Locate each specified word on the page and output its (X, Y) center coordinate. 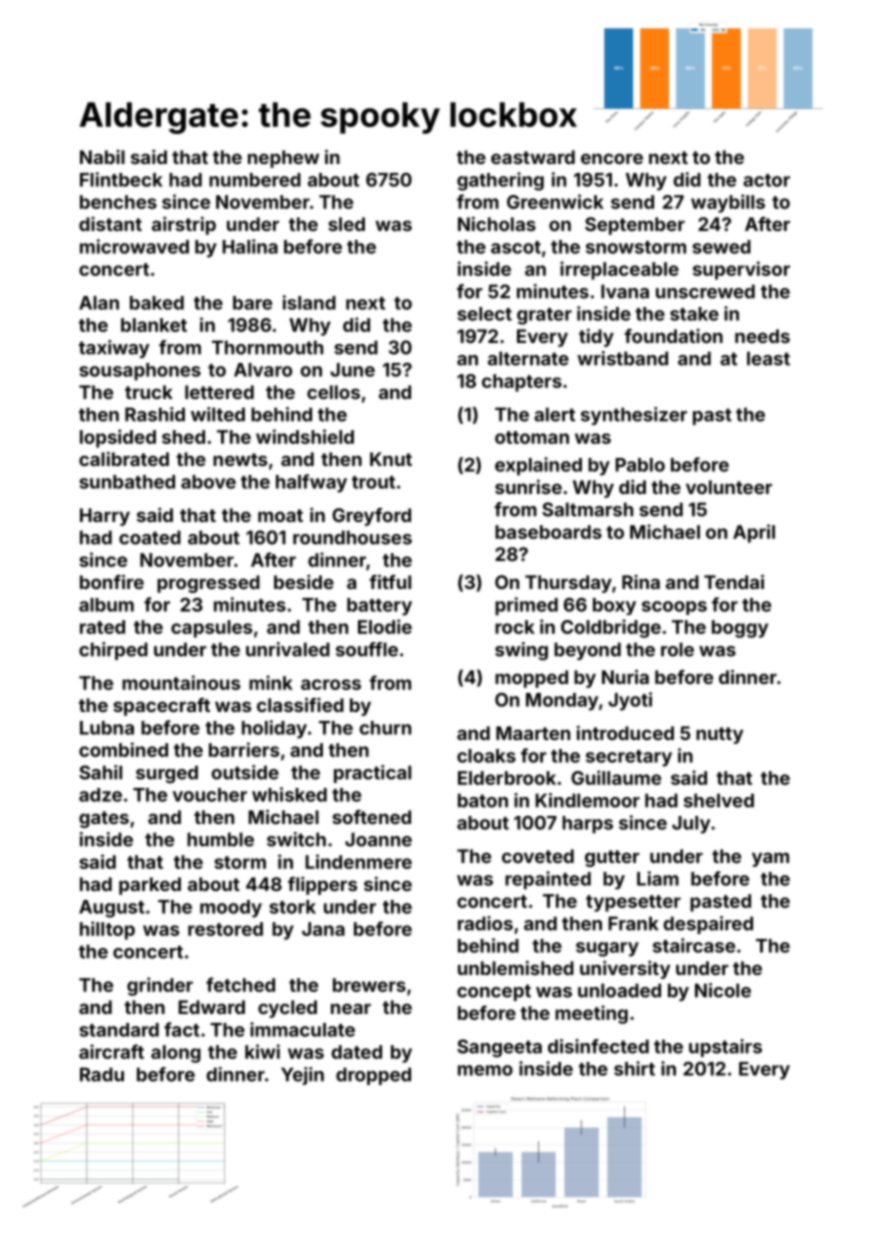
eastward (533, 157)
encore (612, 158)
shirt (634, 1068)
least (768, 358)
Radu (102, 1074)
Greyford (371, 517)
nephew (283, 159)
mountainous (181, 682)
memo (485, 1070)
